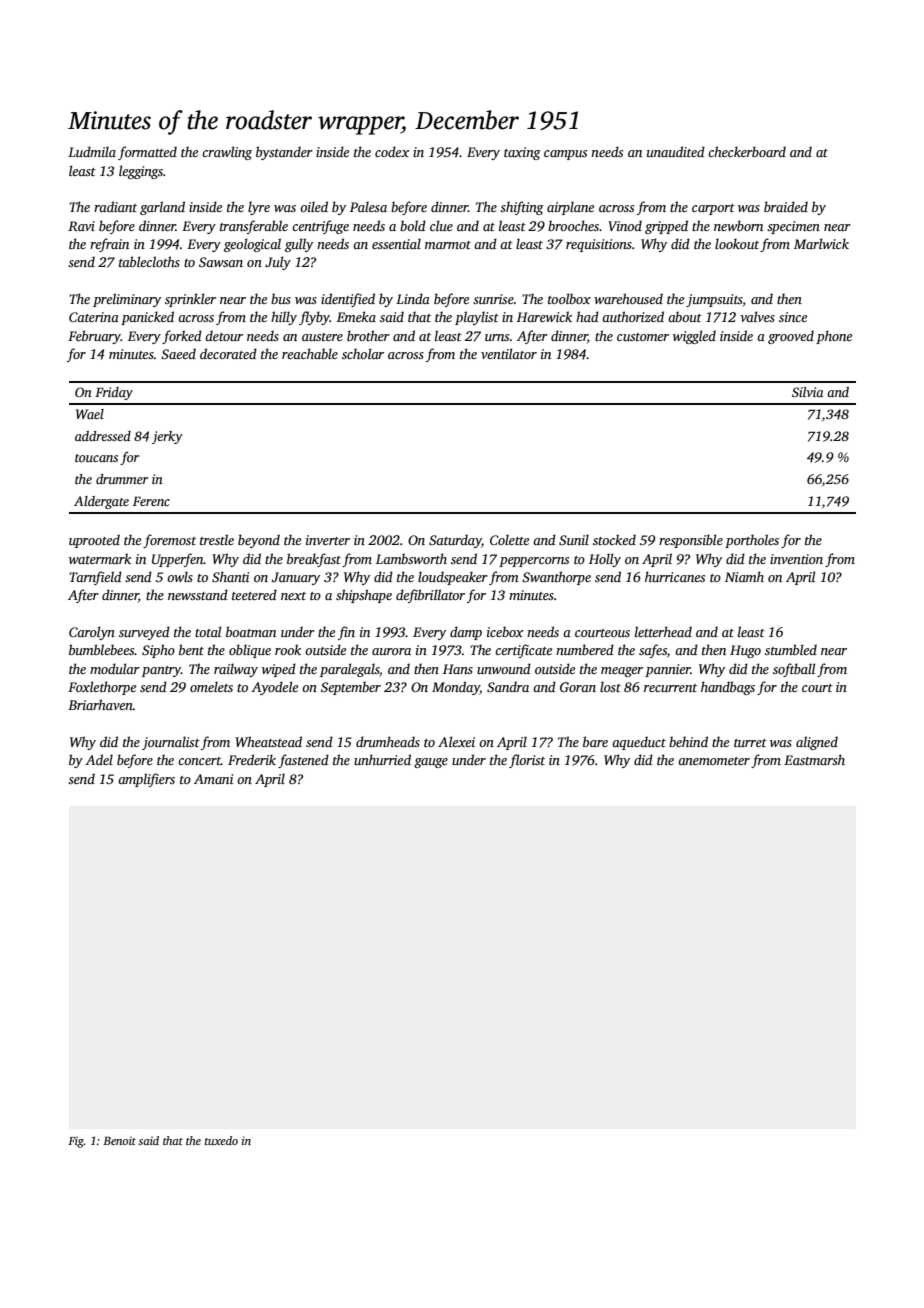 Image resolution: width=924 pixels, height=1308 pixels. What do you see at coordinates (167, 437) in the screenshot?
I see `jerky` at bounding box center [167, 437].
